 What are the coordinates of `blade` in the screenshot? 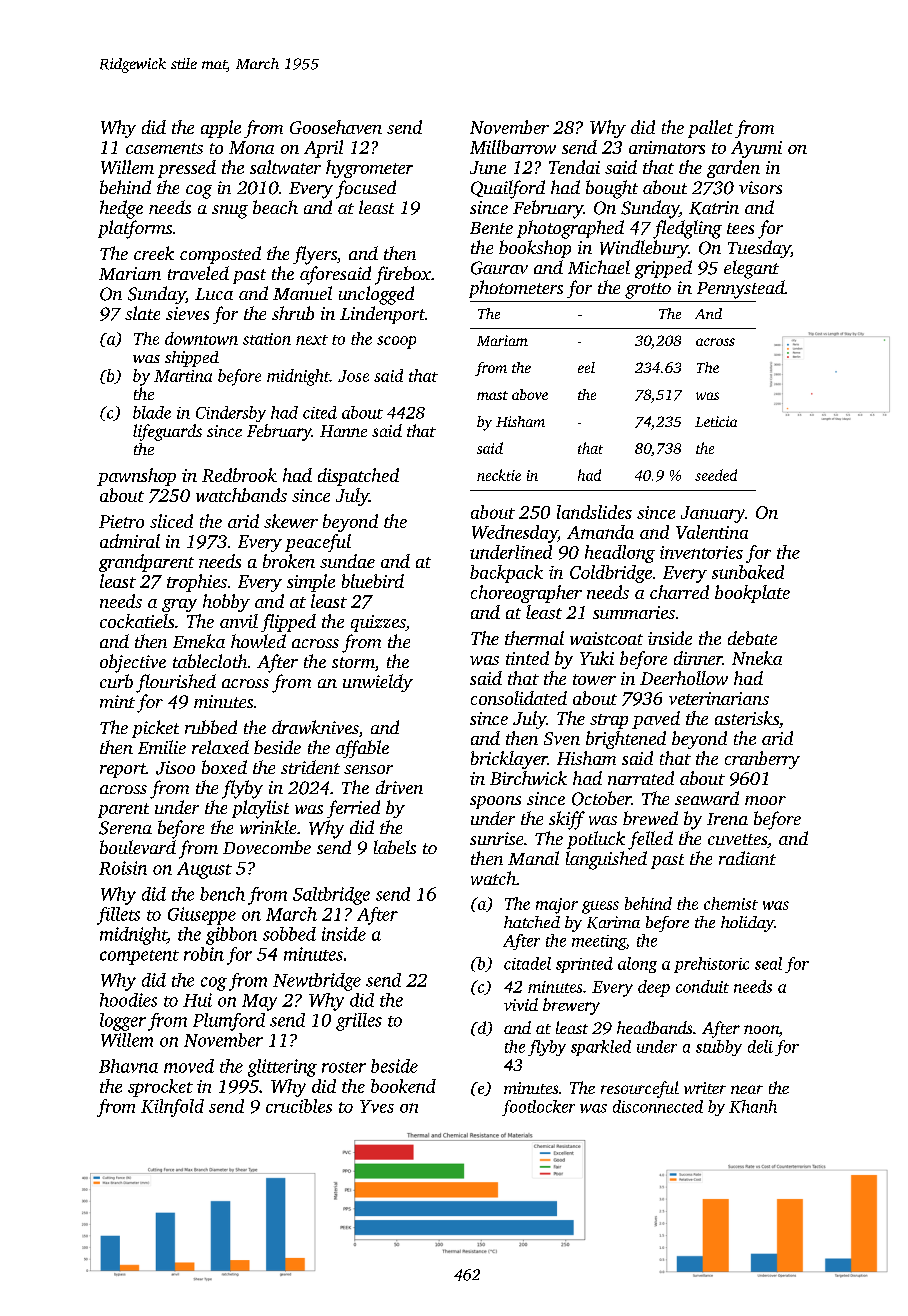 It's located at (152, 412).
